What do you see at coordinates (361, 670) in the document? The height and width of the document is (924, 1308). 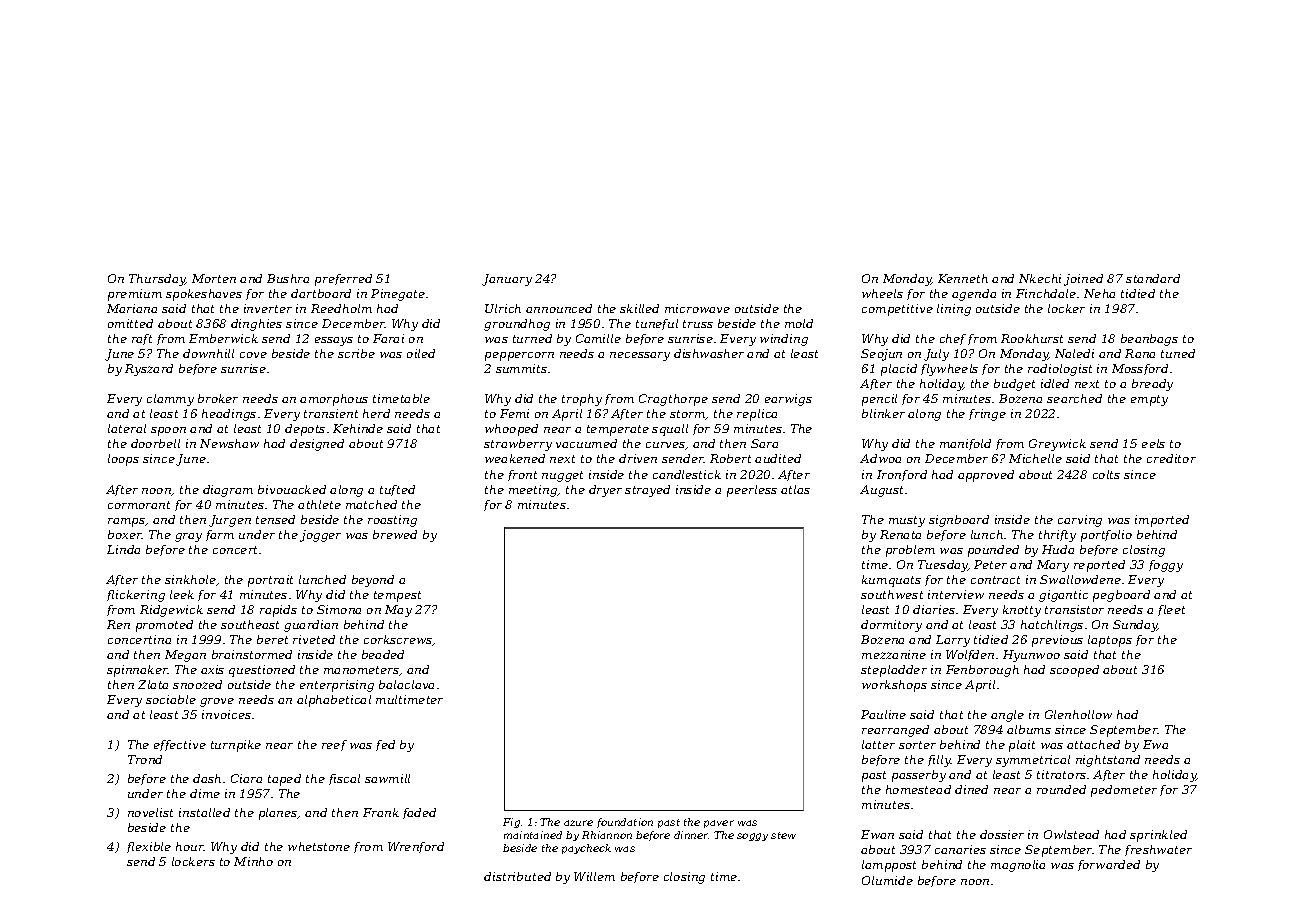 I see `manometers` at bounding box center [361, 670].
